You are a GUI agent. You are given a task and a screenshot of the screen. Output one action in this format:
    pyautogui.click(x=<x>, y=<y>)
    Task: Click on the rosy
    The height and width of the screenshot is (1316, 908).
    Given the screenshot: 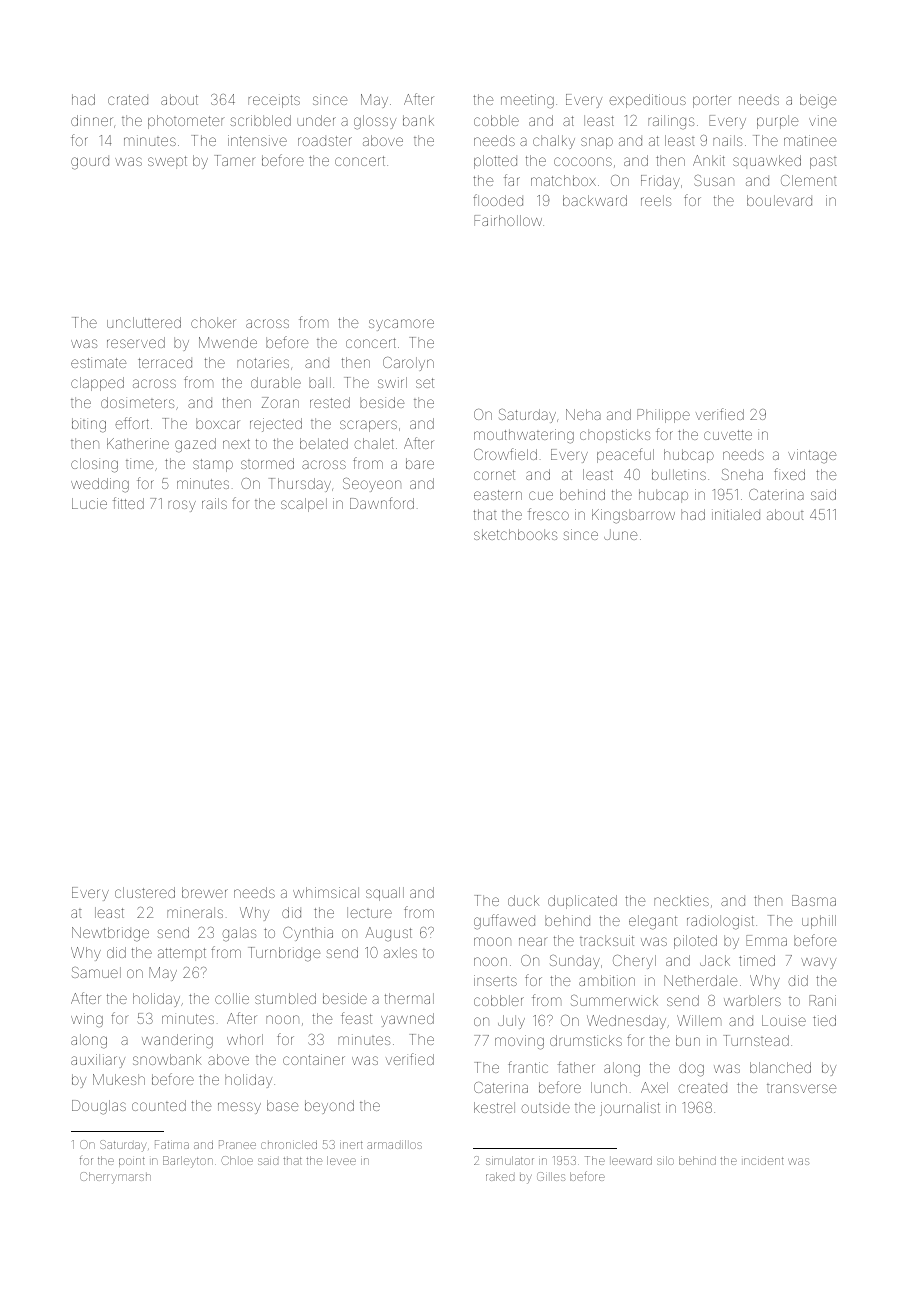 What is the action you would take?
    pyautogui.click(x=182, y=506)
